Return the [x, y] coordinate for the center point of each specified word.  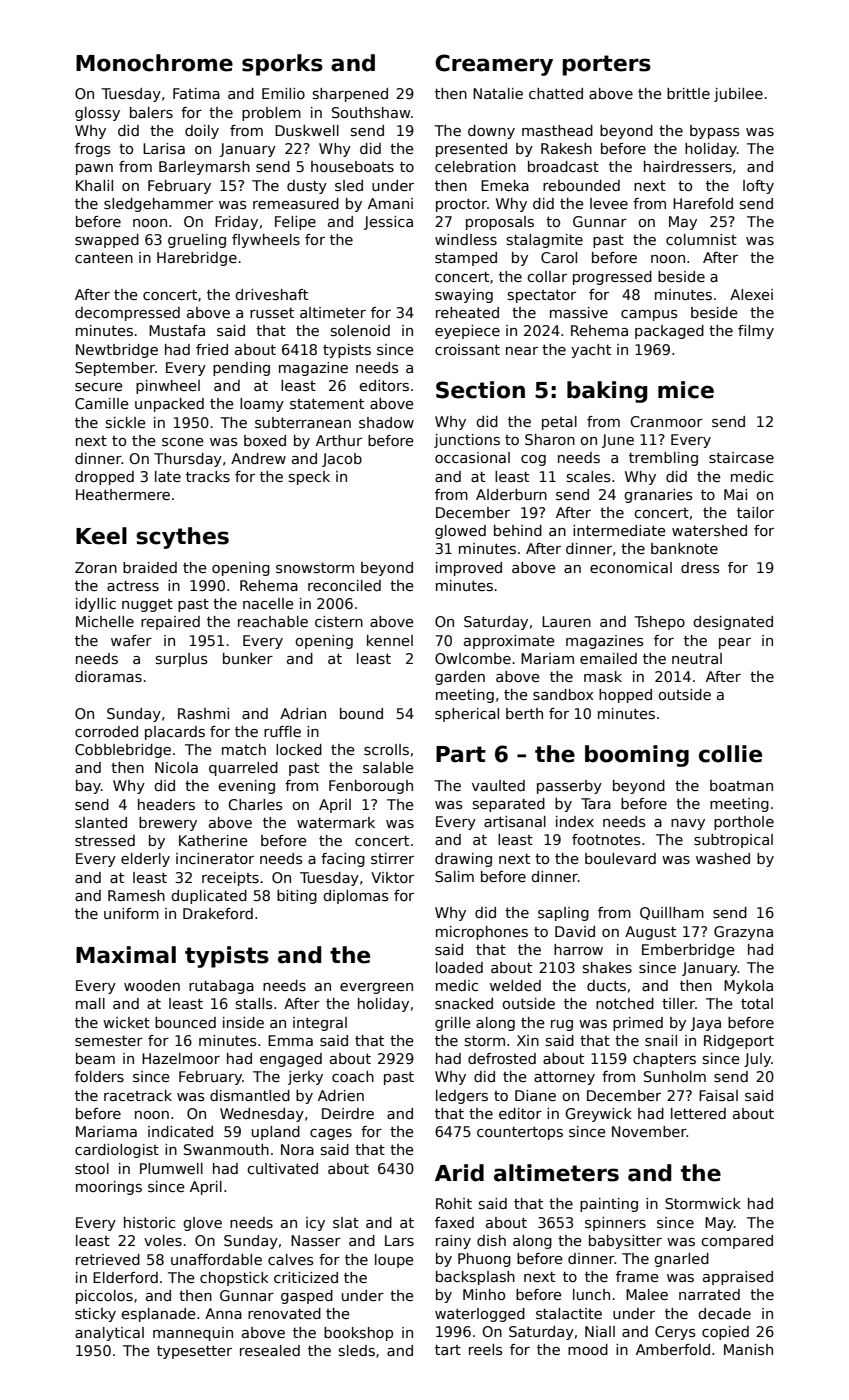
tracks [208, 476]
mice [686, 390]
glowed [460, 532]
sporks [282, 65]
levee [609, 203]
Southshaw [371, 112]
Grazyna [743, 933]
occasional [472, 457]
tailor [755, 512]
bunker [248, 658]
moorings [109, 1188]
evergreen [376, 988]
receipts [230, 879]
